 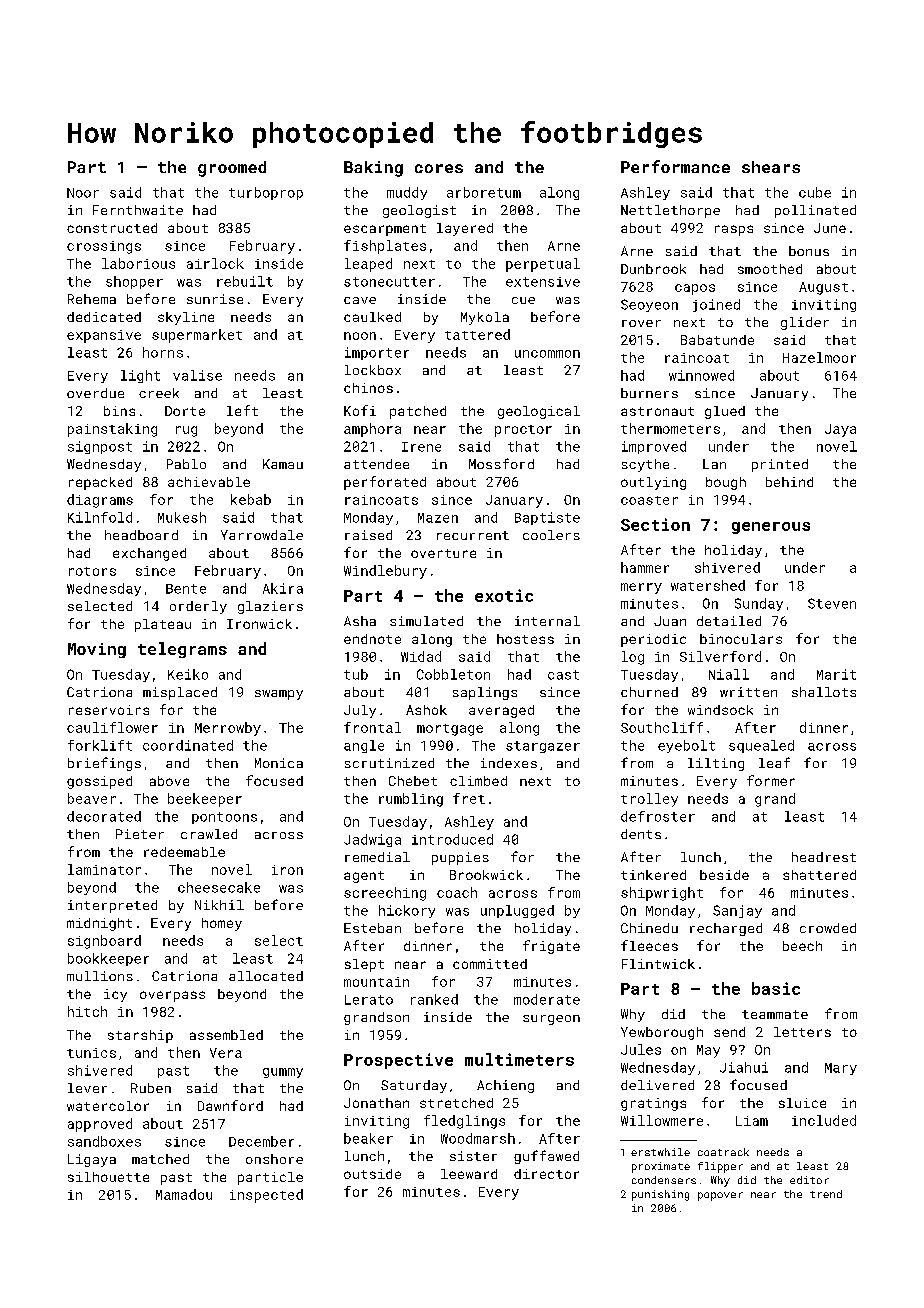 What do you see at coordinates (662, 894) in the image?
I see `shipwright` at bounding box center [662, 894].
